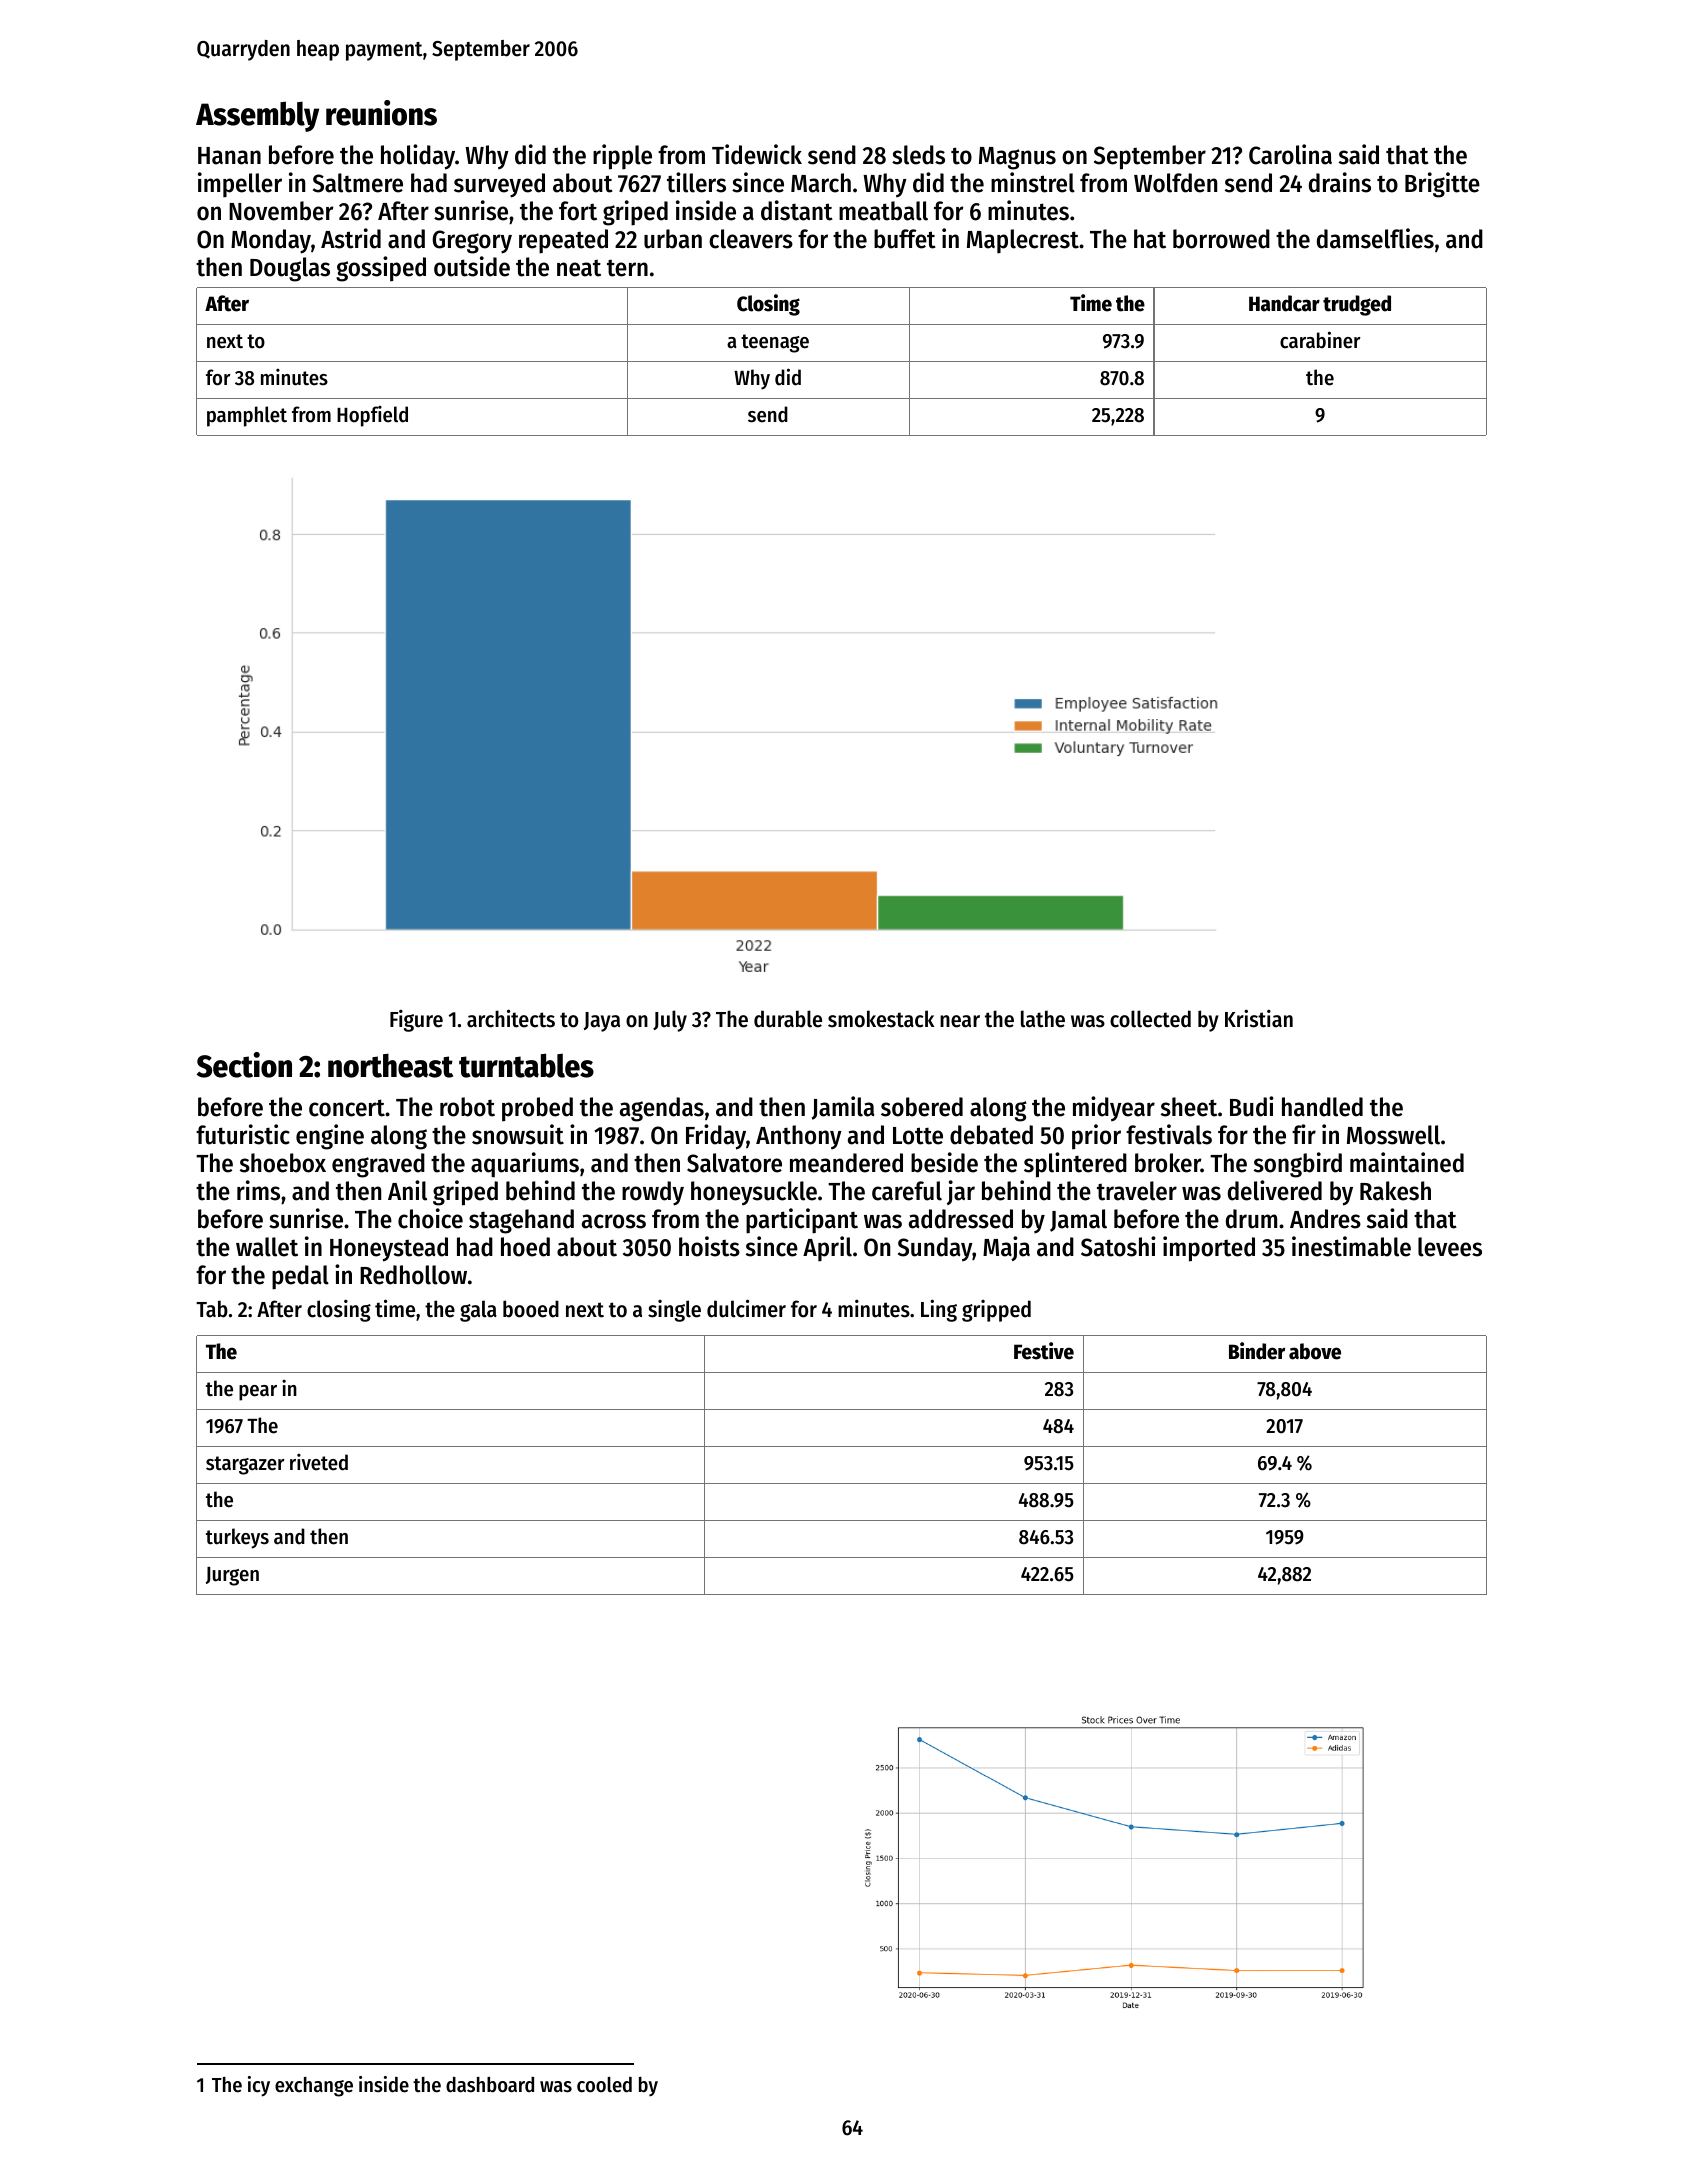  I want to click on cooled, so click(604, 2085).
